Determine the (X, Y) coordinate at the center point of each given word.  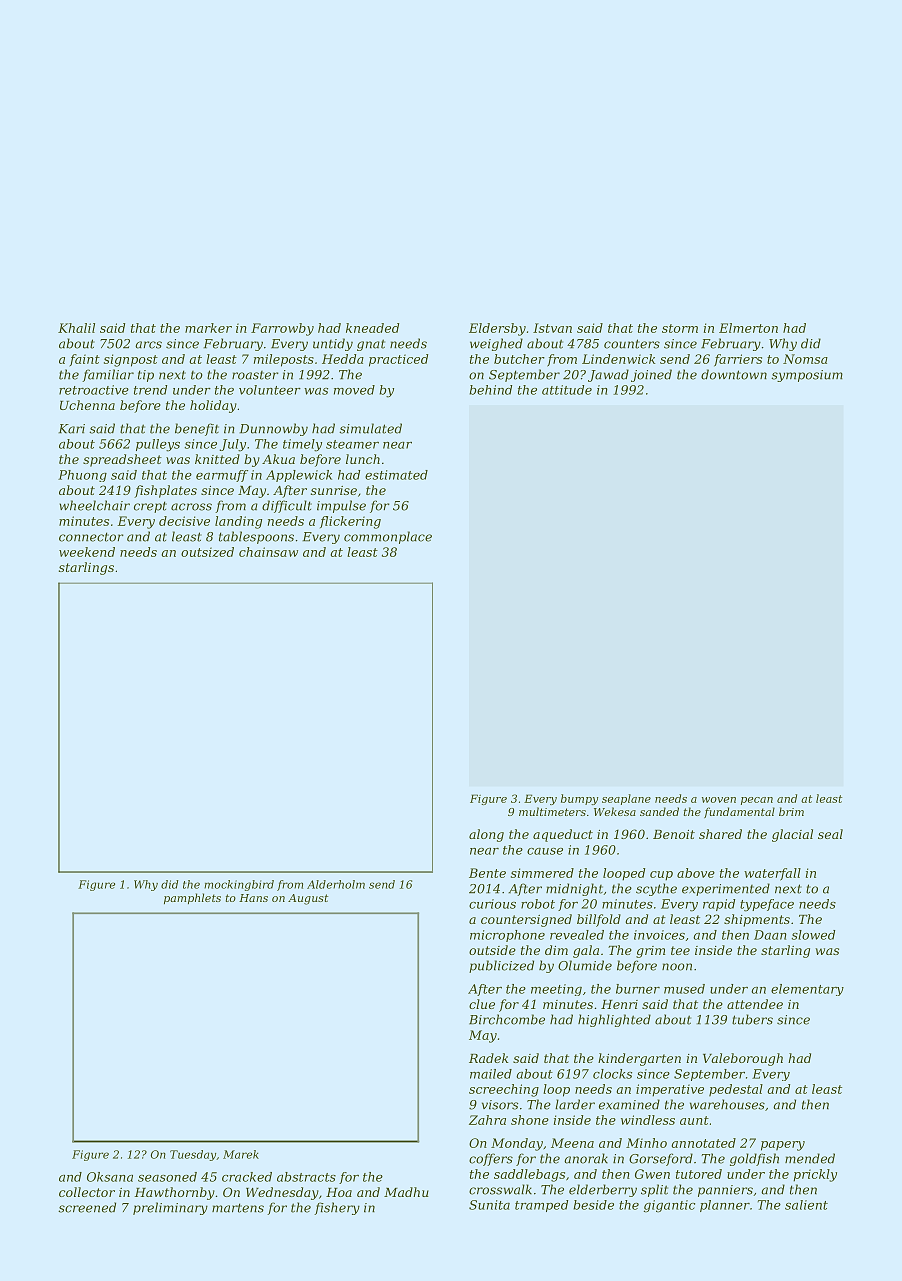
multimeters (552, 811)
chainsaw (268, 552)
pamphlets (192, 898)
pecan (757, 801)
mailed (491, 1074)
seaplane (626, 799)
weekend (87, 552)
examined (629, 1104)
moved (354, 390)
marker (208, 328)
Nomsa (805, 359)
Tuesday (193, 1155)
